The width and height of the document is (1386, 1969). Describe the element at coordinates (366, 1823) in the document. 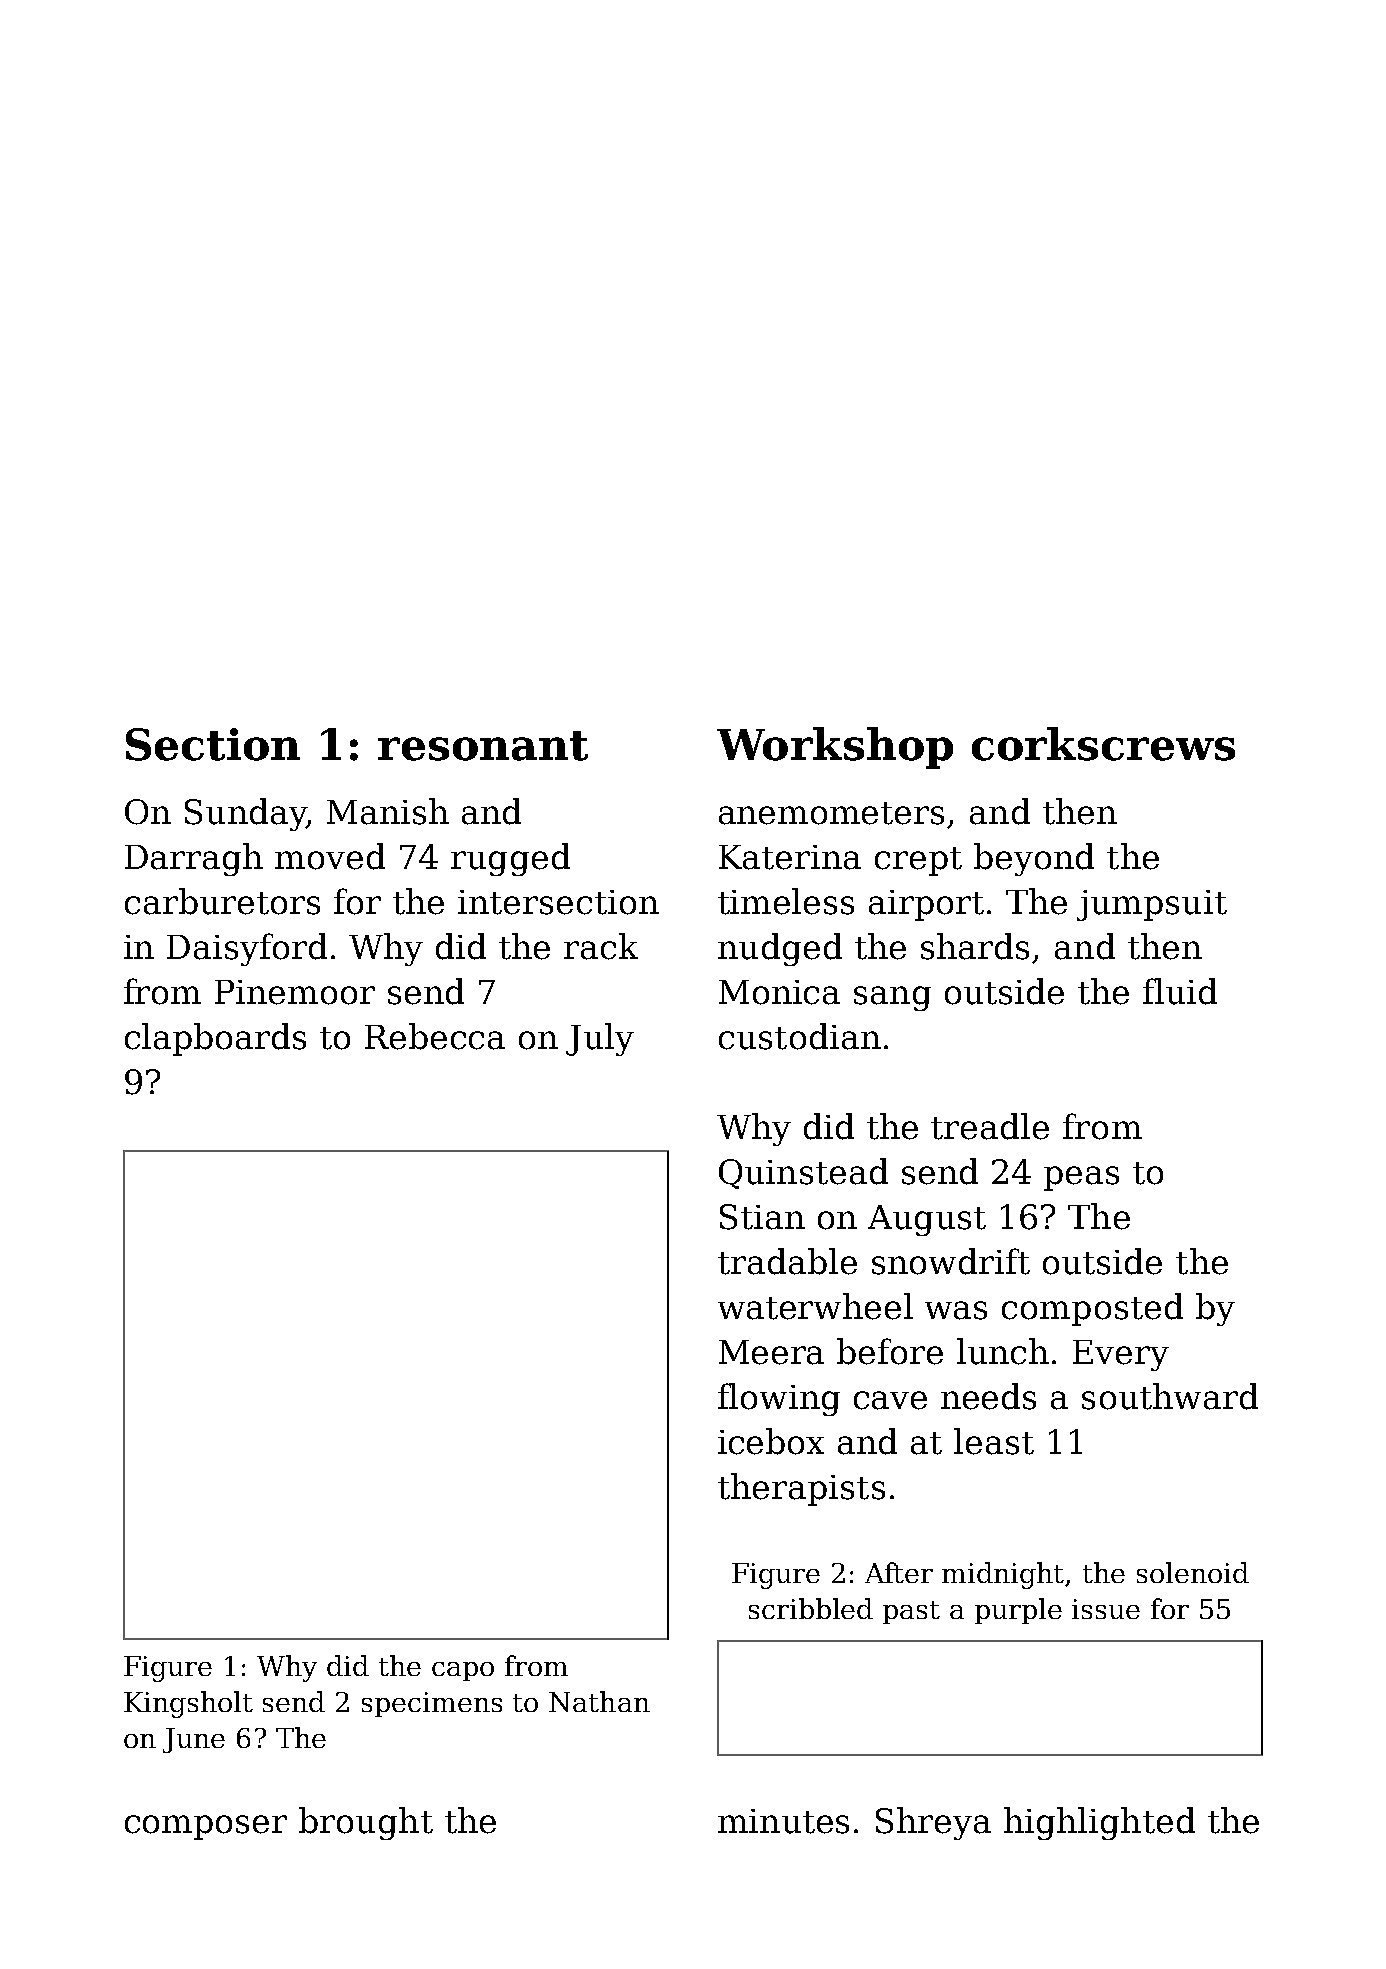

I see `brought` at that location.
